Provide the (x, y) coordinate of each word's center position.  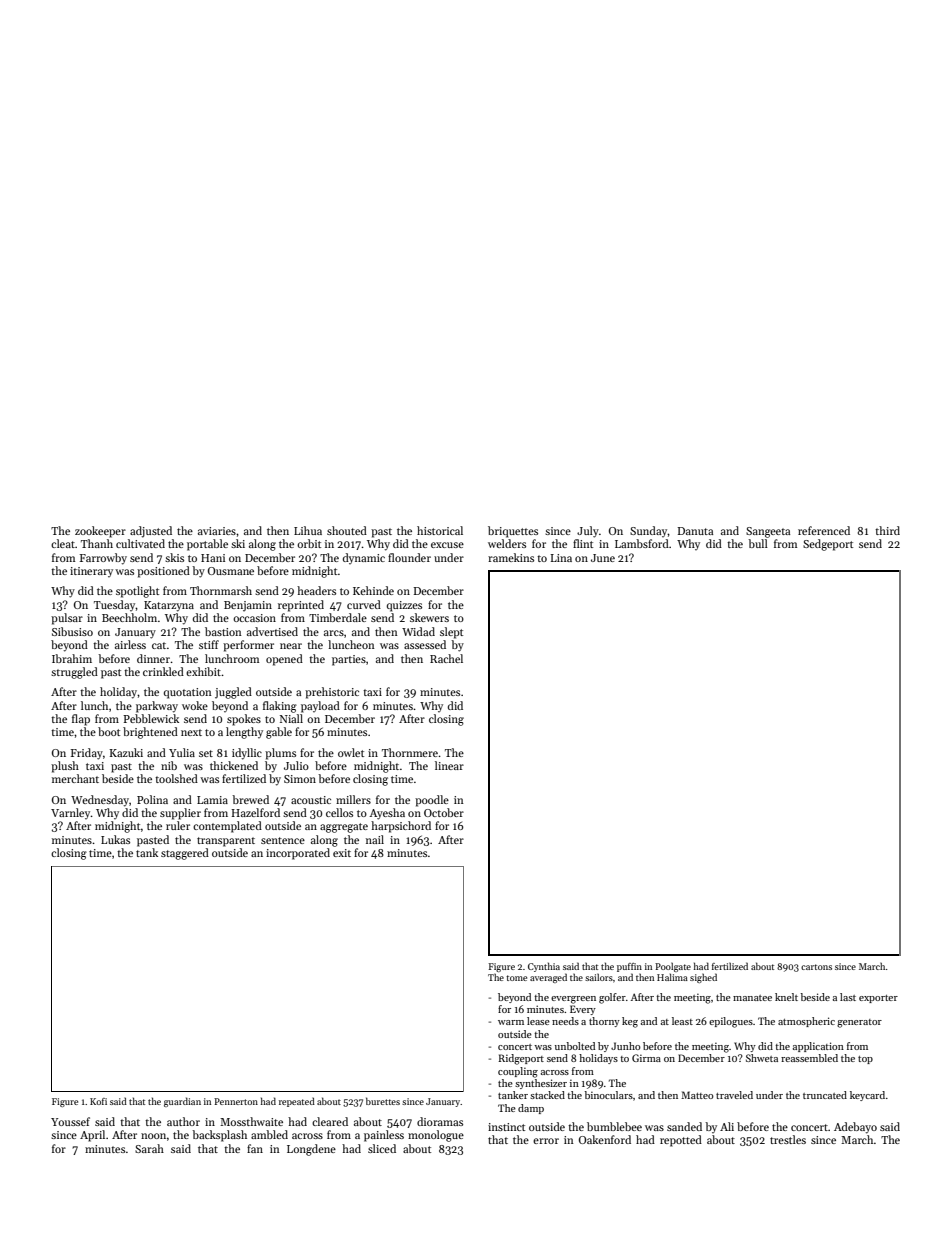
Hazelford (255, 812)
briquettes (513, 532)
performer (248, 646)
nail (375, 839)
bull (758, 543)
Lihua (308, 530)
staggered (185, 854)
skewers (429, 617)
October (444, 812)
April (92, 1136)
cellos (339, 812)
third (887, 530)
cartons (816, 967)
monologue (436, 1136)
